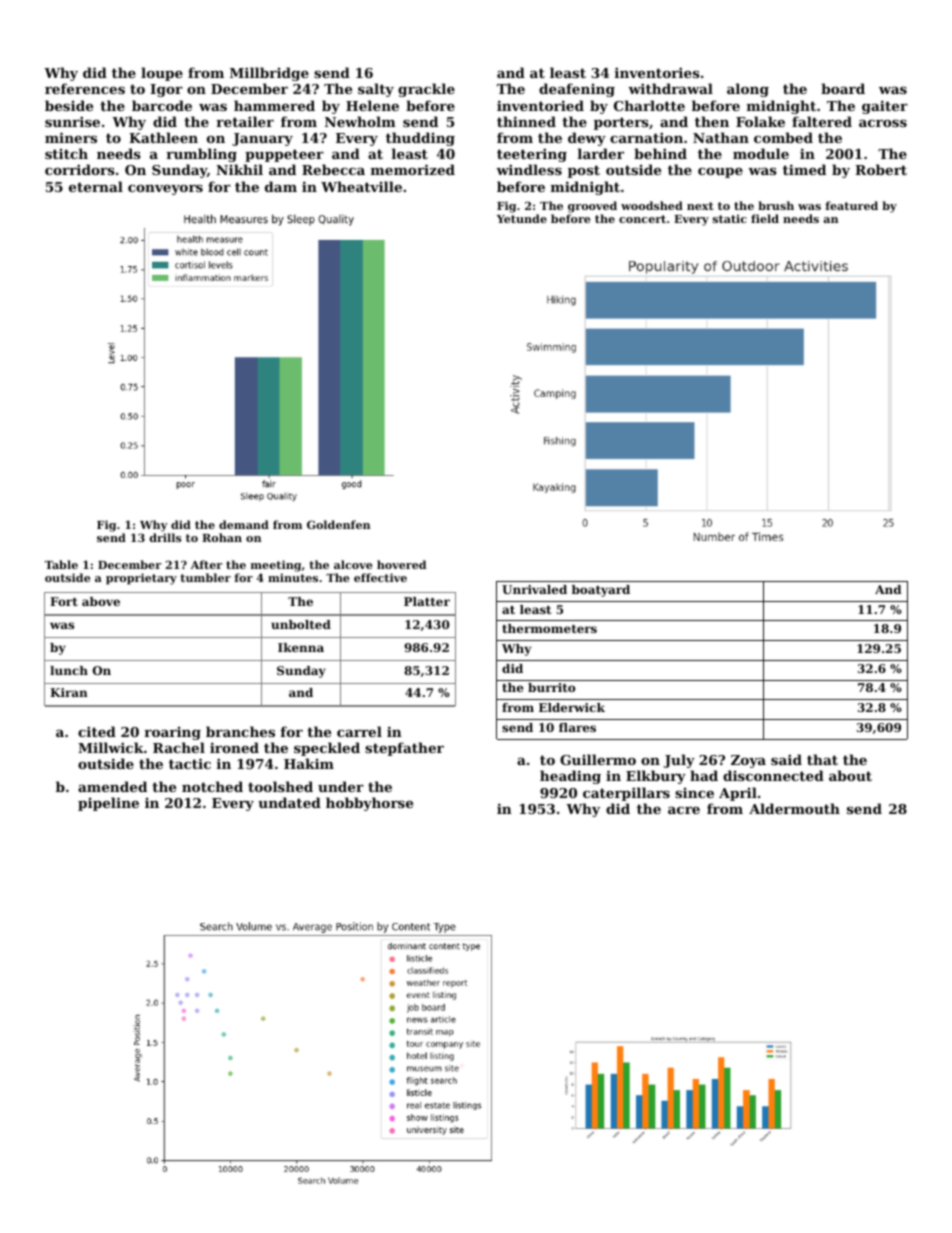 This document has width=952, height=1233. Describe the element at coordinates (222, 537) in the document. I see `Rohan` at that location.
